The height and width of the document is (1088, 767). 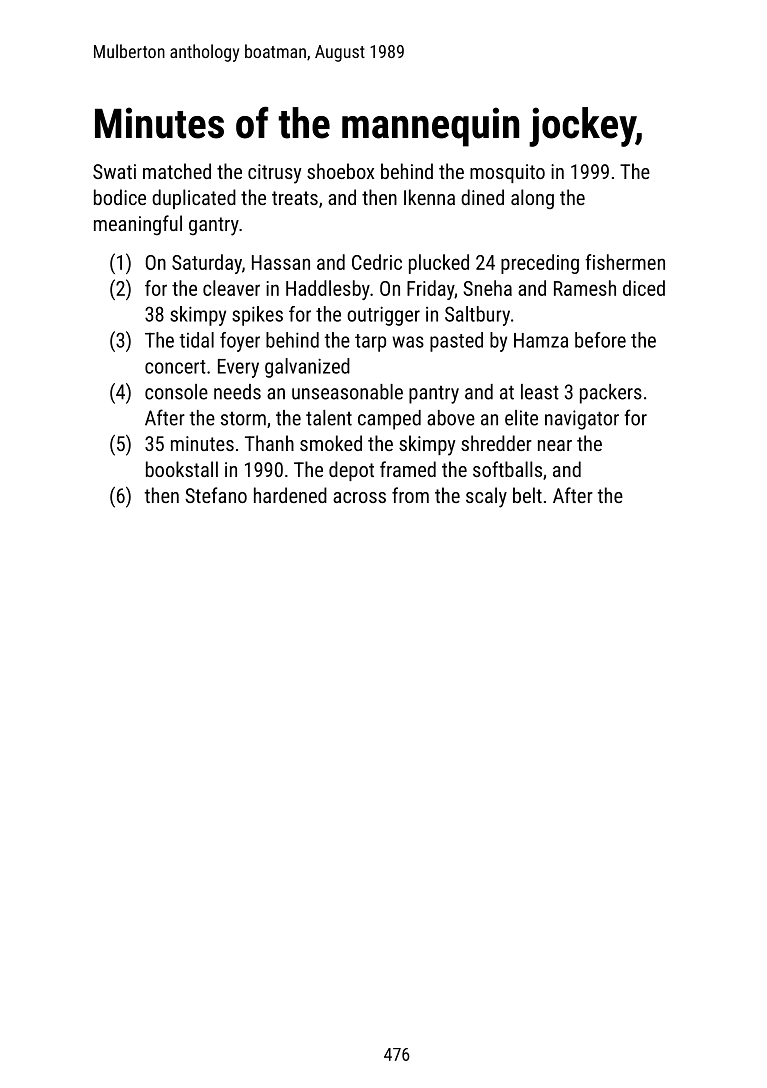 I want to click on along, so click(x=532, y=199).
